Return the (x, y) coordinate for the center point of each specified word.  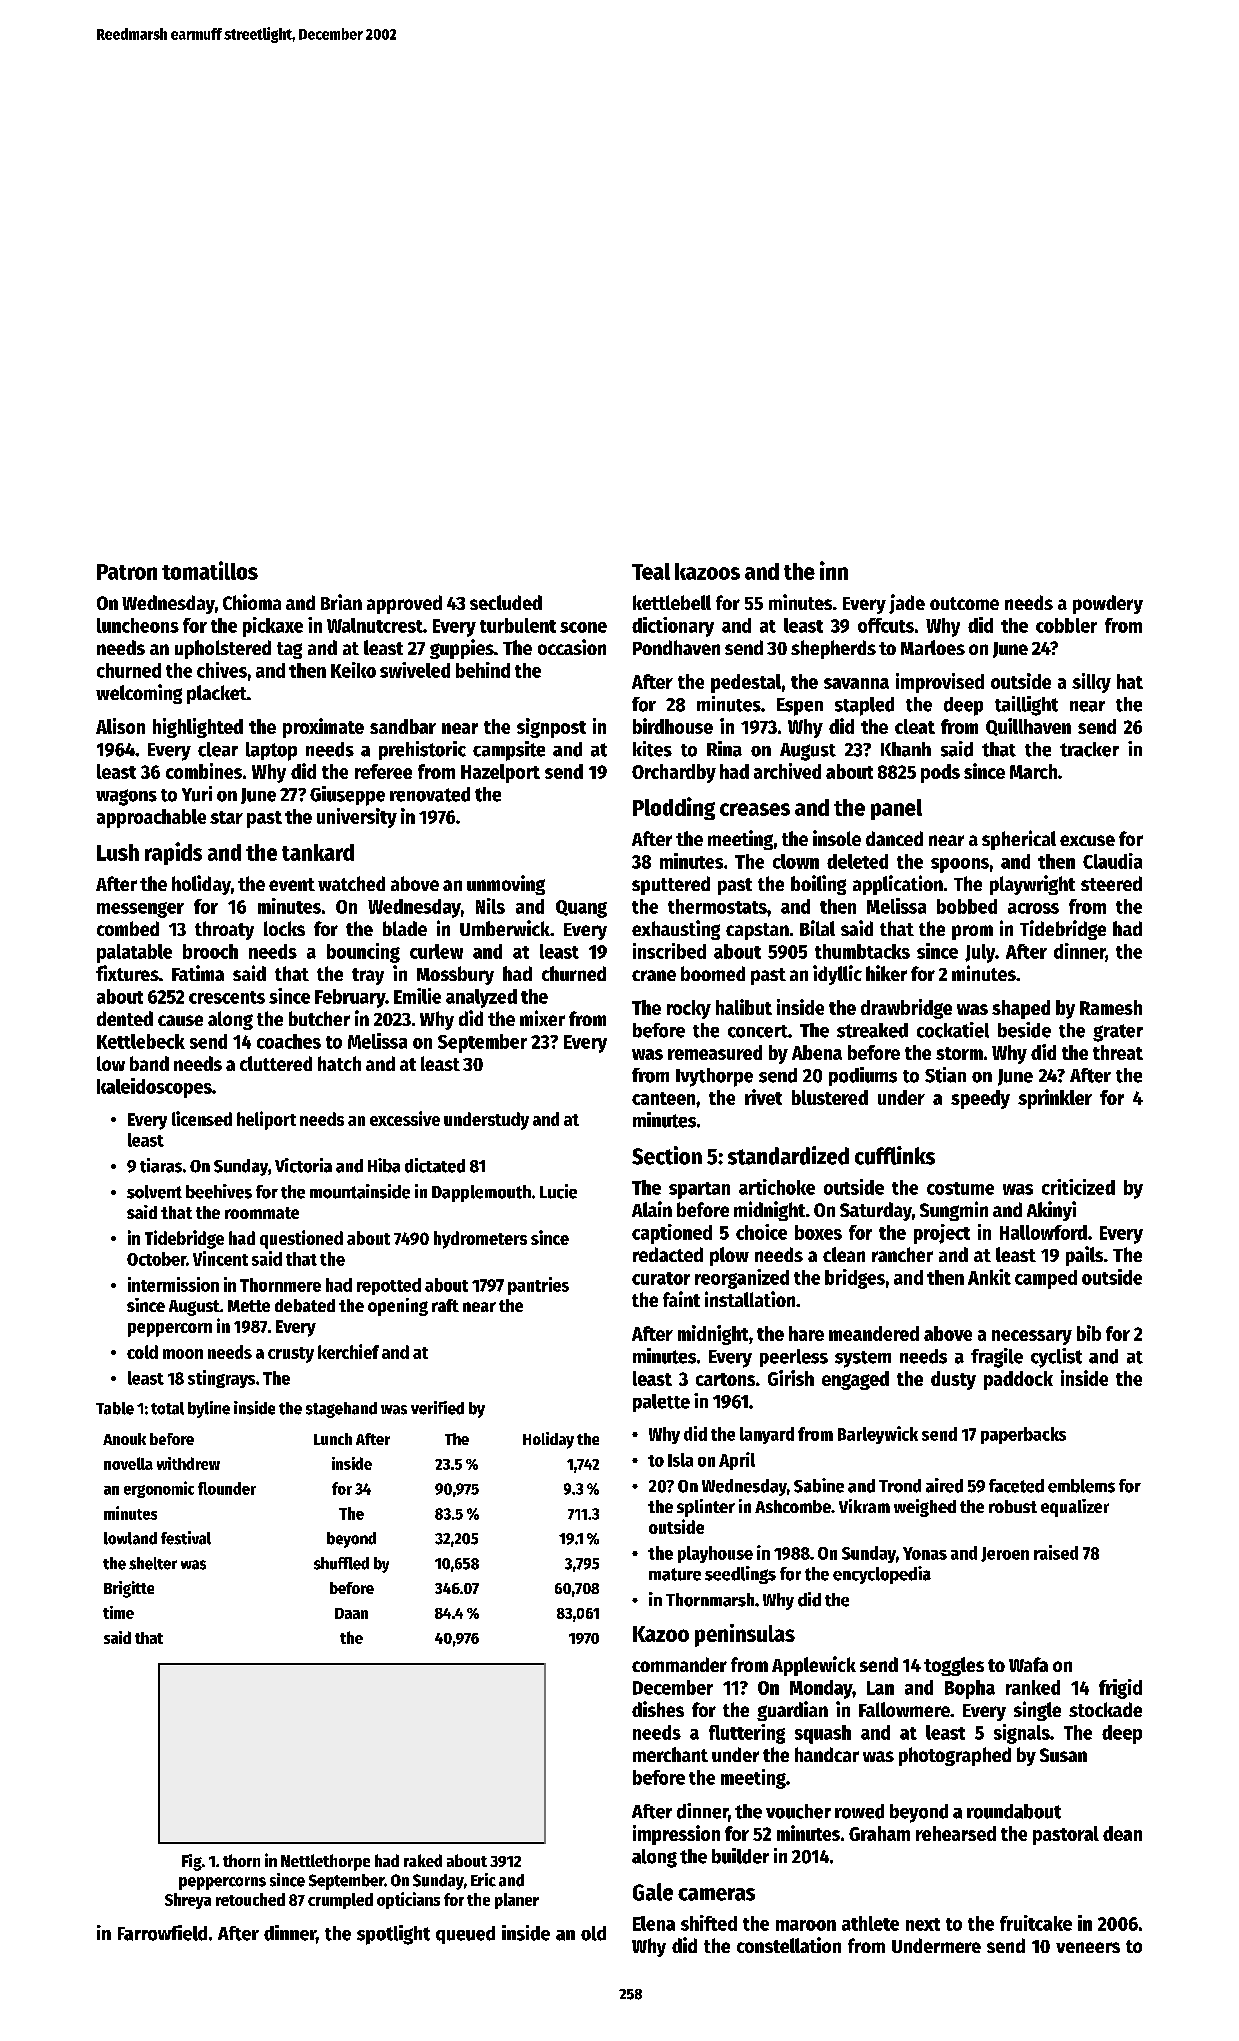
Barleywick (878, 1435)
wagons (126, 797)
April (737, 1461)
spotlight (393, 1935)
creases (755, 809)
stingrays (221, 1379)
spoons (960, 865)
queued (465, 1935)
